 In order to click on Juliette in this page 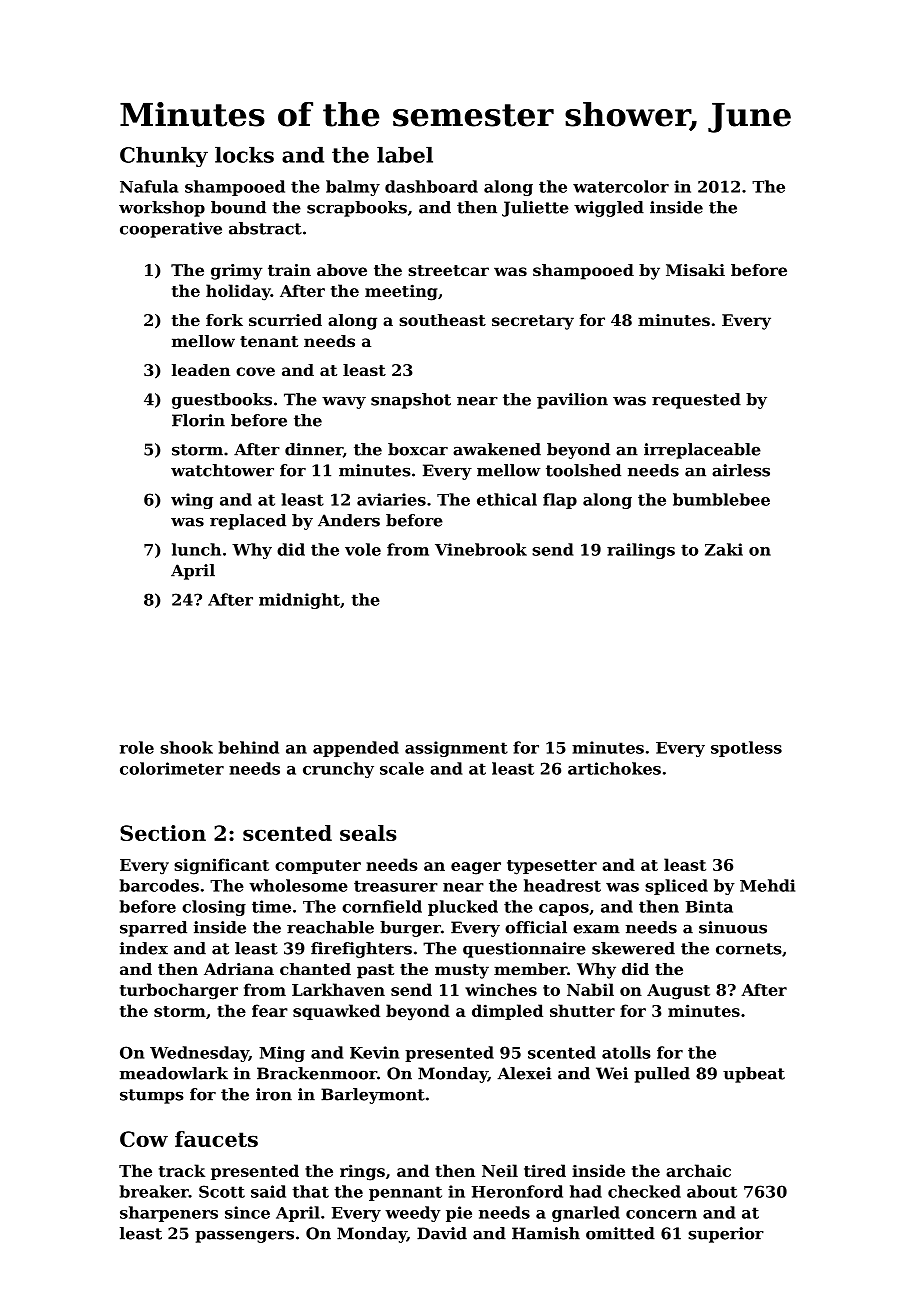, I will do `click(535, 209)`.
